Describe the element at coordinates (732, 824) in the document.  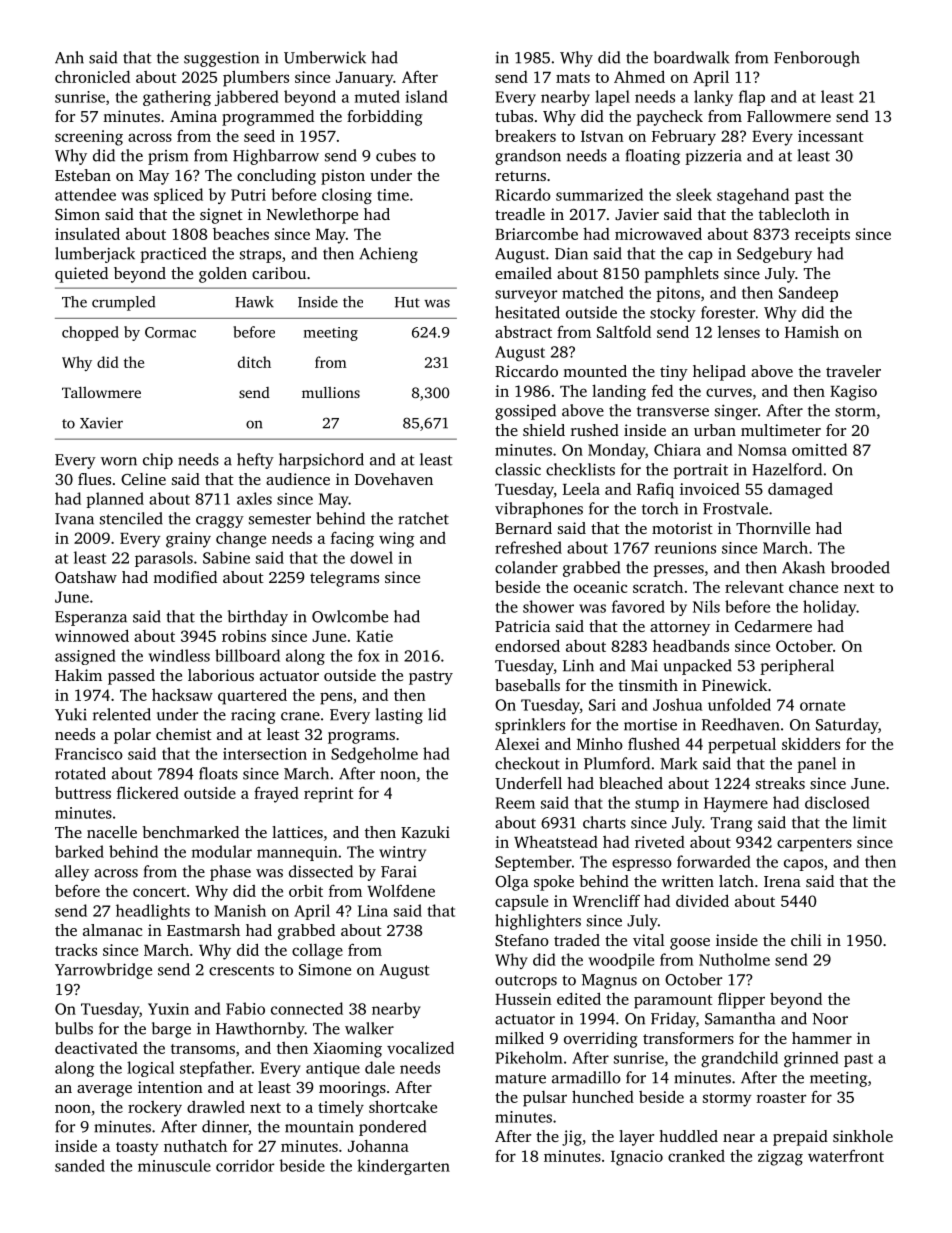
I see `Trang` at that location.
